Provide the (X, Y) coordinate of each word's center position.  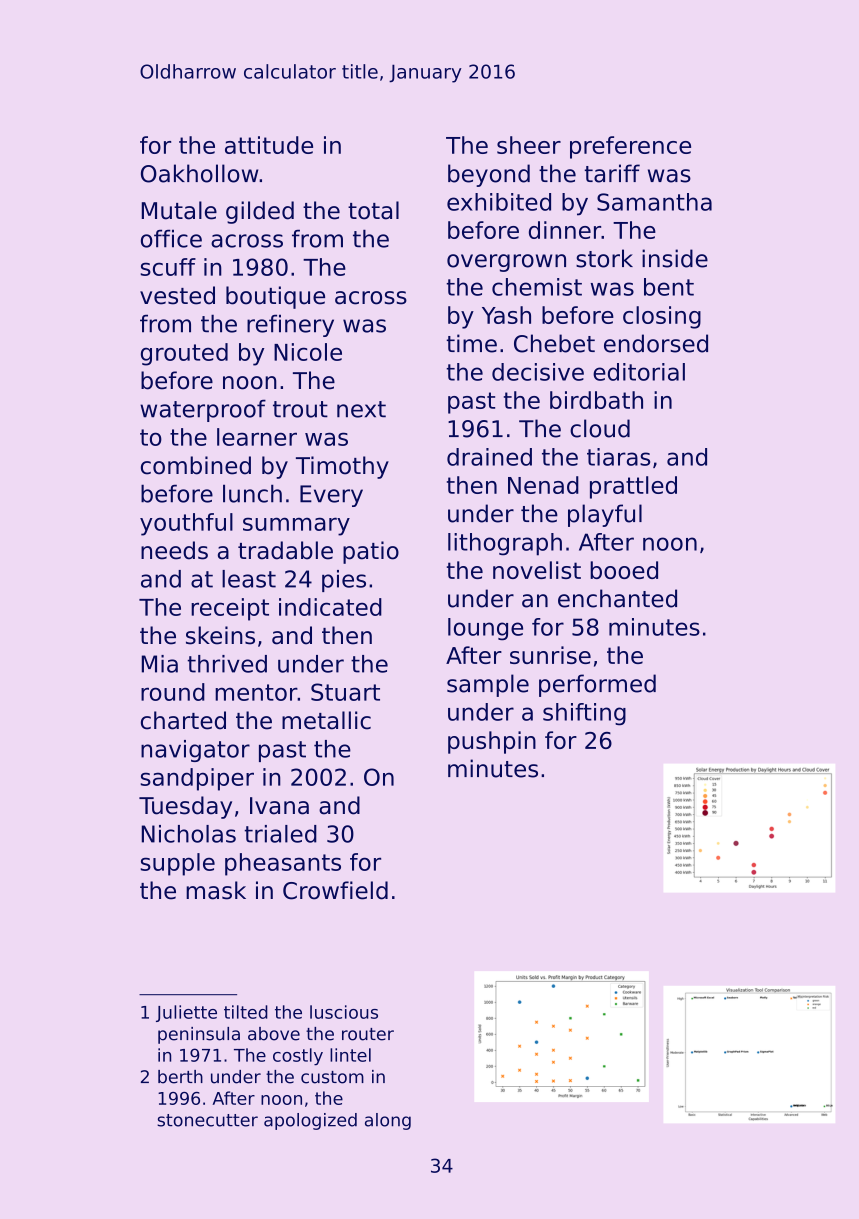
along (388, 1121)
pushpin (492, 742)
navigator (195, 751)
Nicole (308, 352)
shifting (584, 714)
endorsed (656, 343)
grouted (184, 354)
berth (180, 1077)
